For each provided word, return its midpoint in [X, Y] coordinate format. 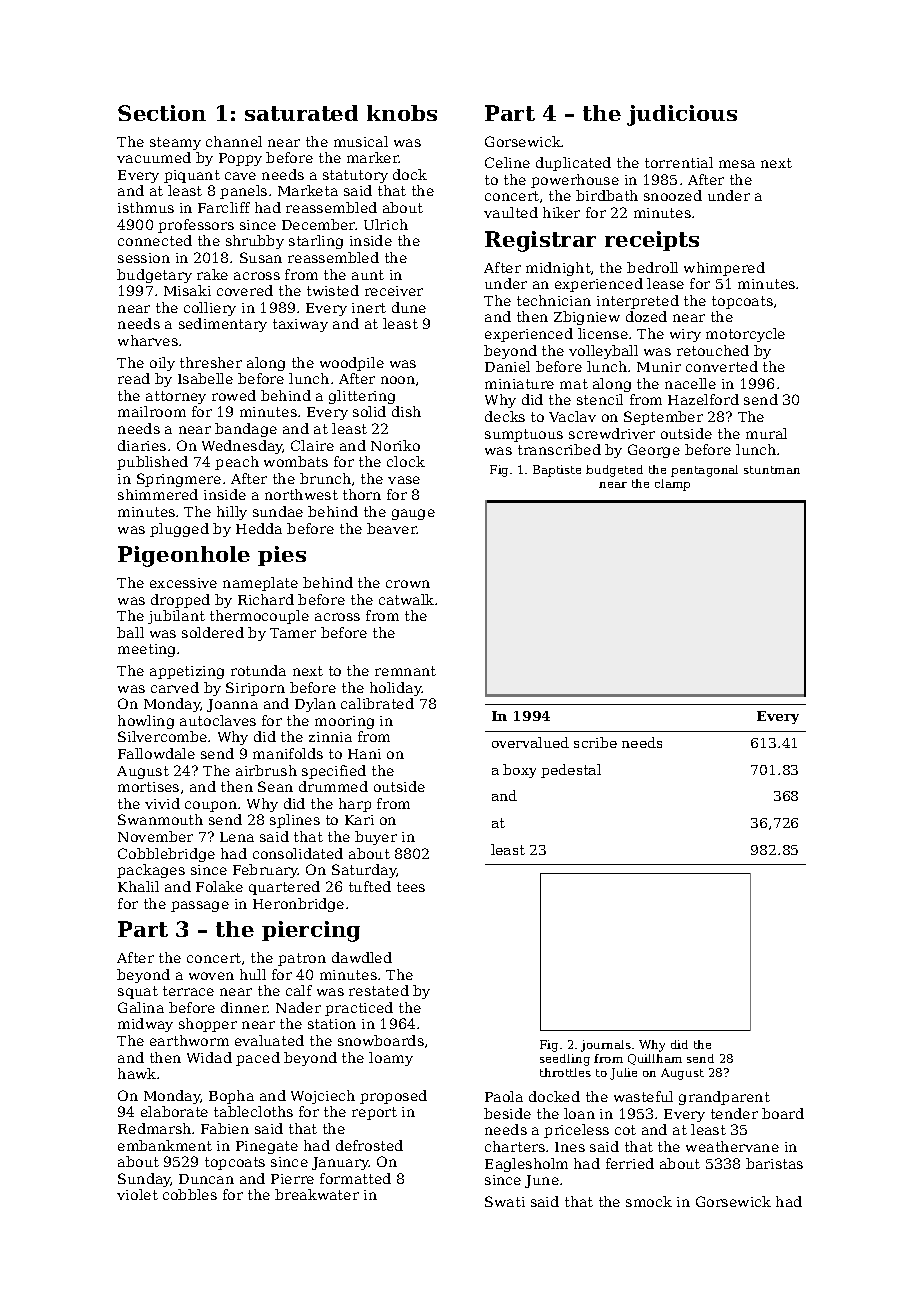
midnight [558, 269]
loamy [391, 1059]
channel [234, 141]
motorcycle [745, 335]
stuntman [772, 470]
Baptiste [557, 471]
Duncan [206, 1179]
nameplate [260, 584]
